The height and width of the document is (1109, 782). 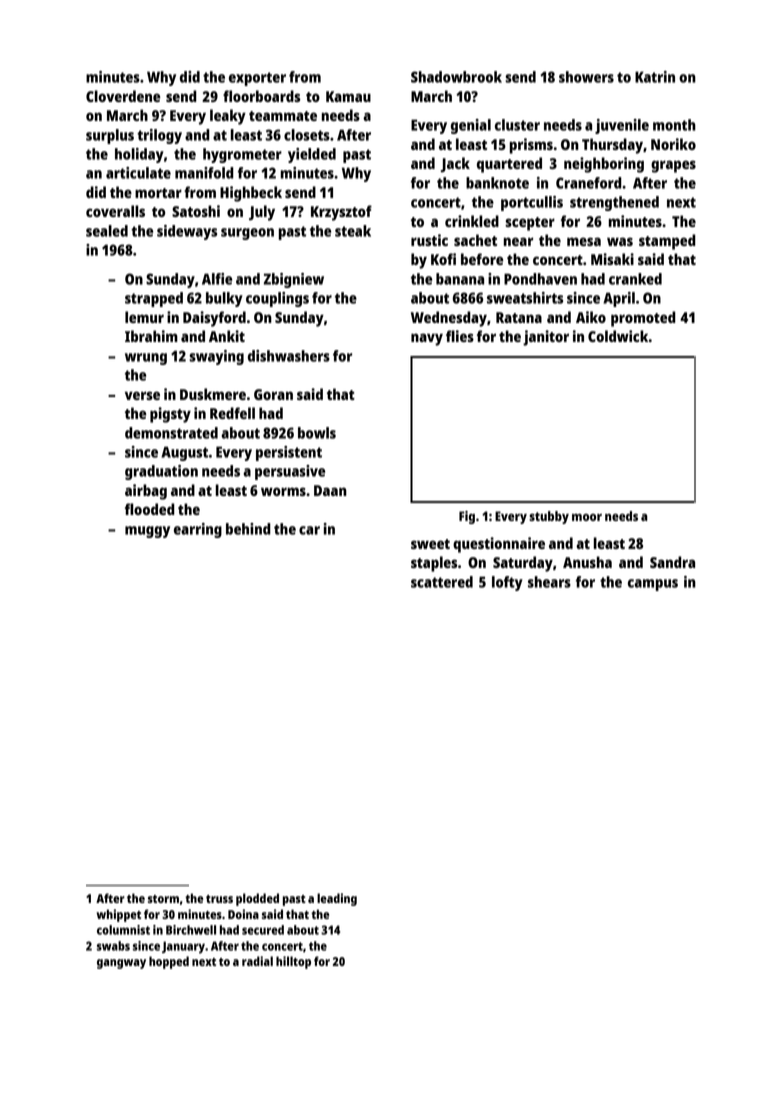 I want to click on radial, so click(x=257, y=961).
